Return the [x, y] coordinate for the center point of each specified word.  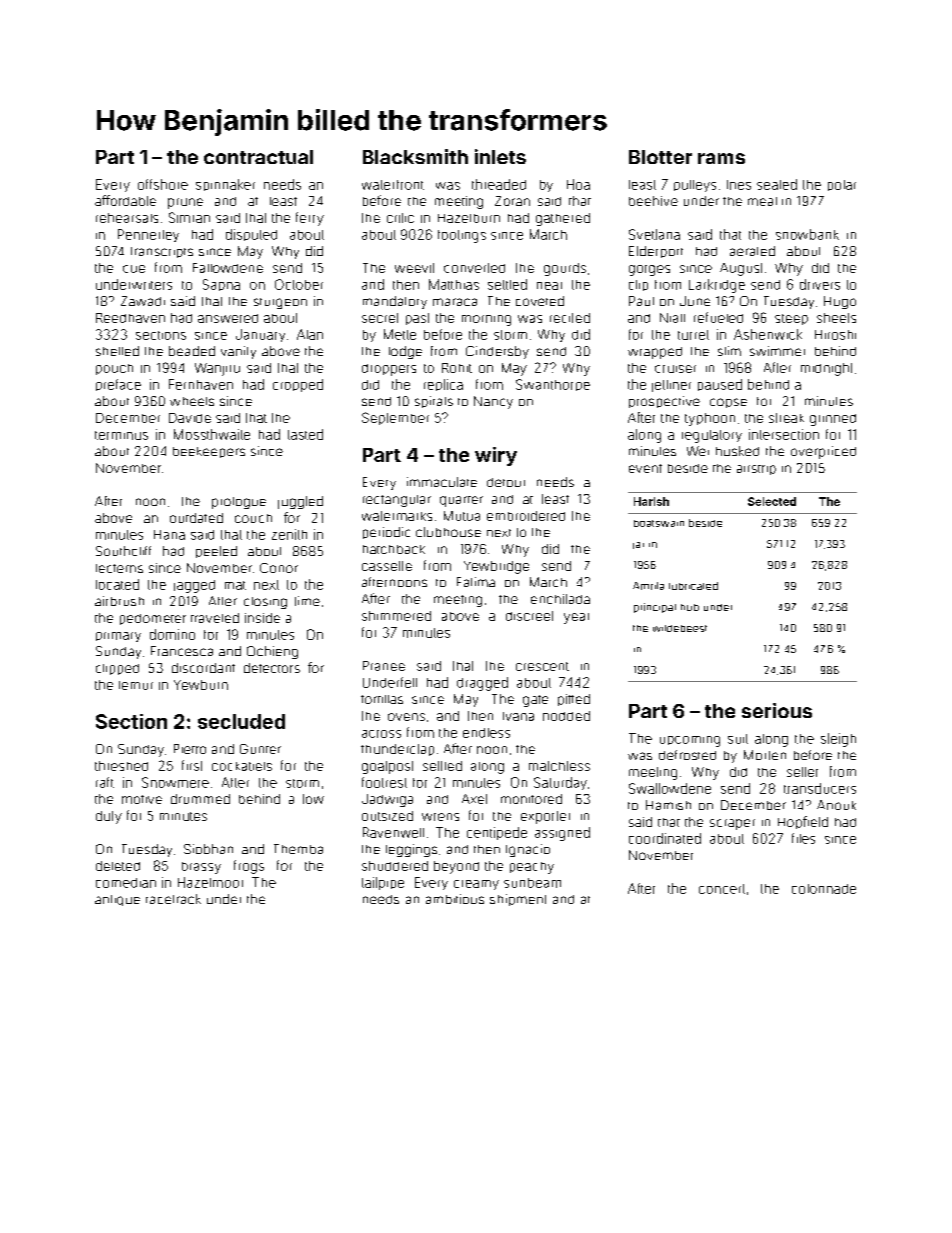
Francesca [182, 651]
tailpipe [383, 883]
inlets [500, 156]
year [576, 618]
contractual [258, 157]
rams [721, 158]
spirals [434, 402]
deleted [118, 866]
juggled [300, 502]
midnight [826, 369]
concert [722, 889]
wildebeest [680, 628]
